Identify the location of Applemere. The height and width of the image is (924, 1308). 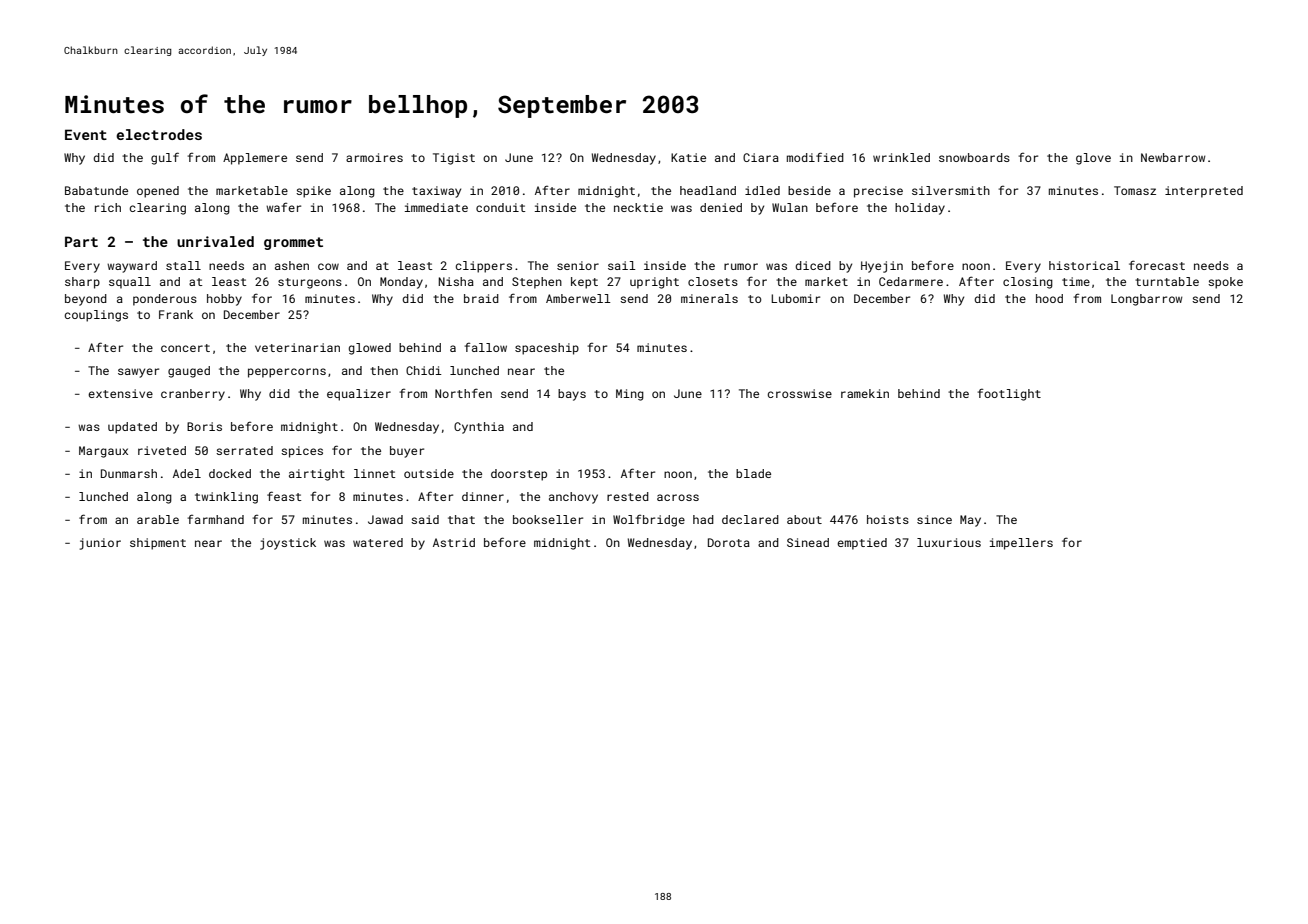
(255, 159).
